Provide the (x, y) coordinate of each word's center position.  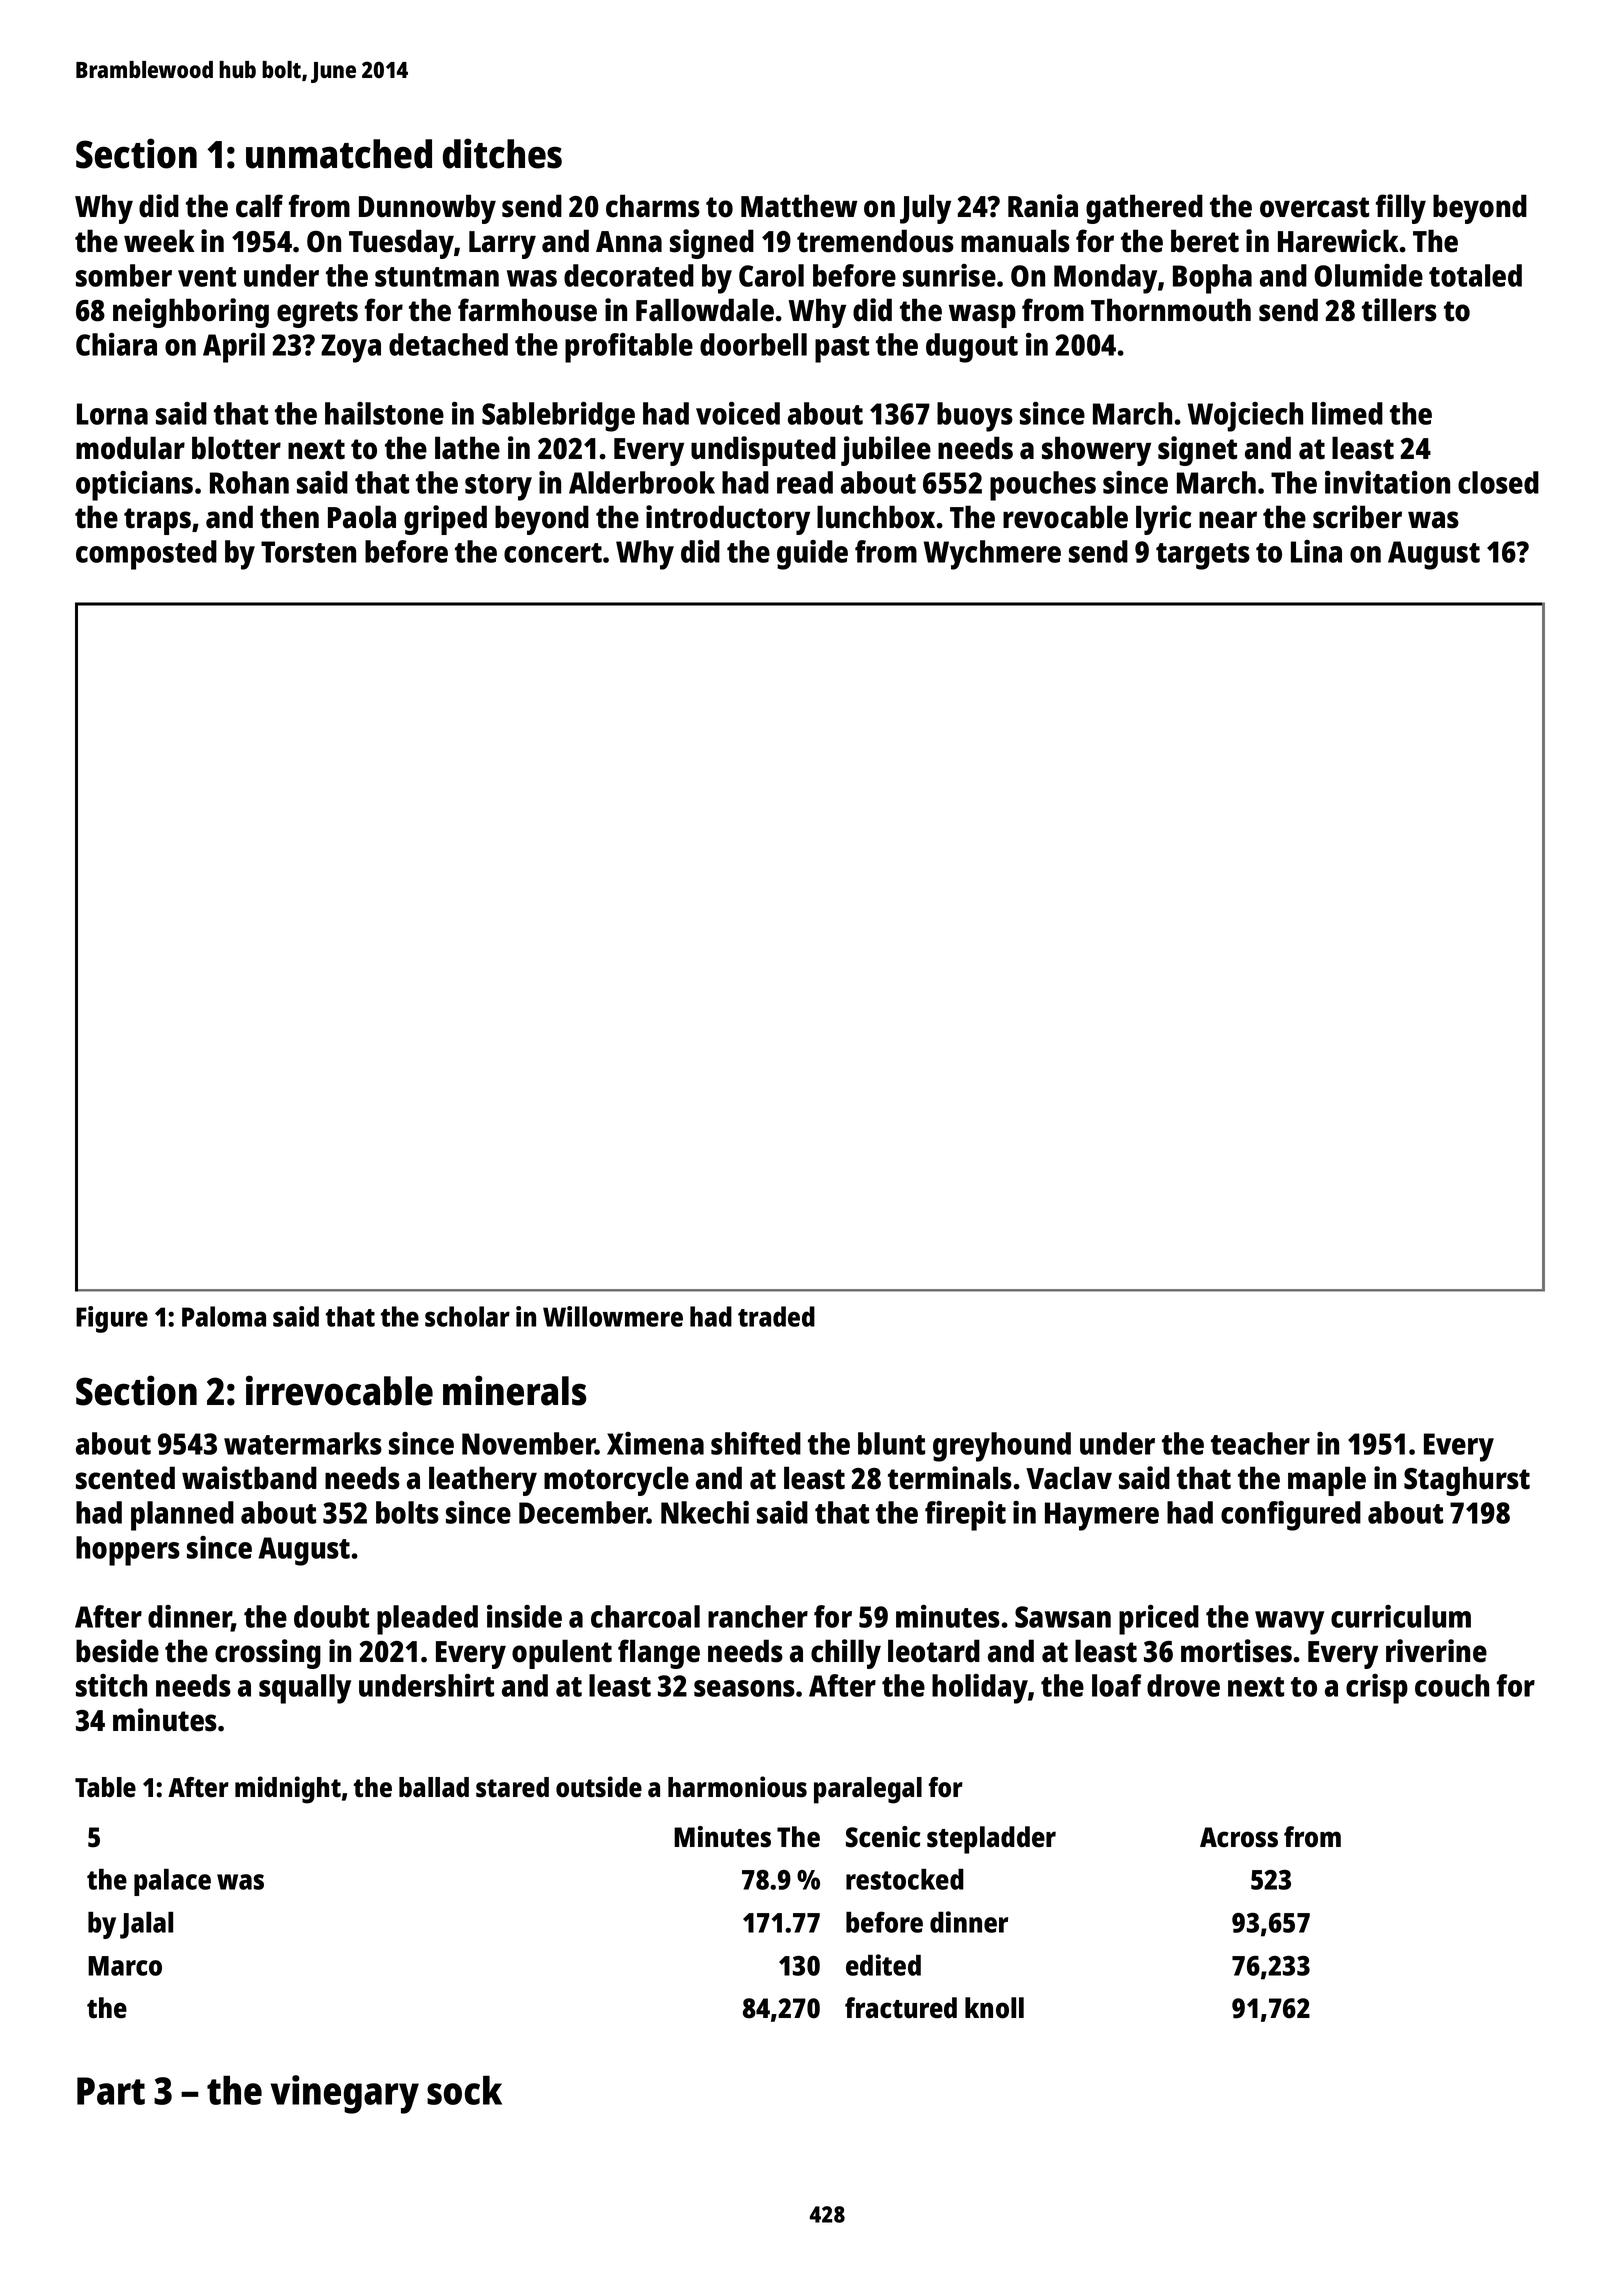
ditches (502, 153)
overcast (1314, 207)
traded (776, 1316)
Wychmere (992, 555)
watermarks (303, 1443)
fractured (901, 2008)
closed (1498, 482)
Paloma (224, 1316)
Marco (125, 1966)
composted (146, 555)
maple (1327, 1481)
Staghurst (1467, 1481)
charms (653, 206)
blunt (891, 1443)
